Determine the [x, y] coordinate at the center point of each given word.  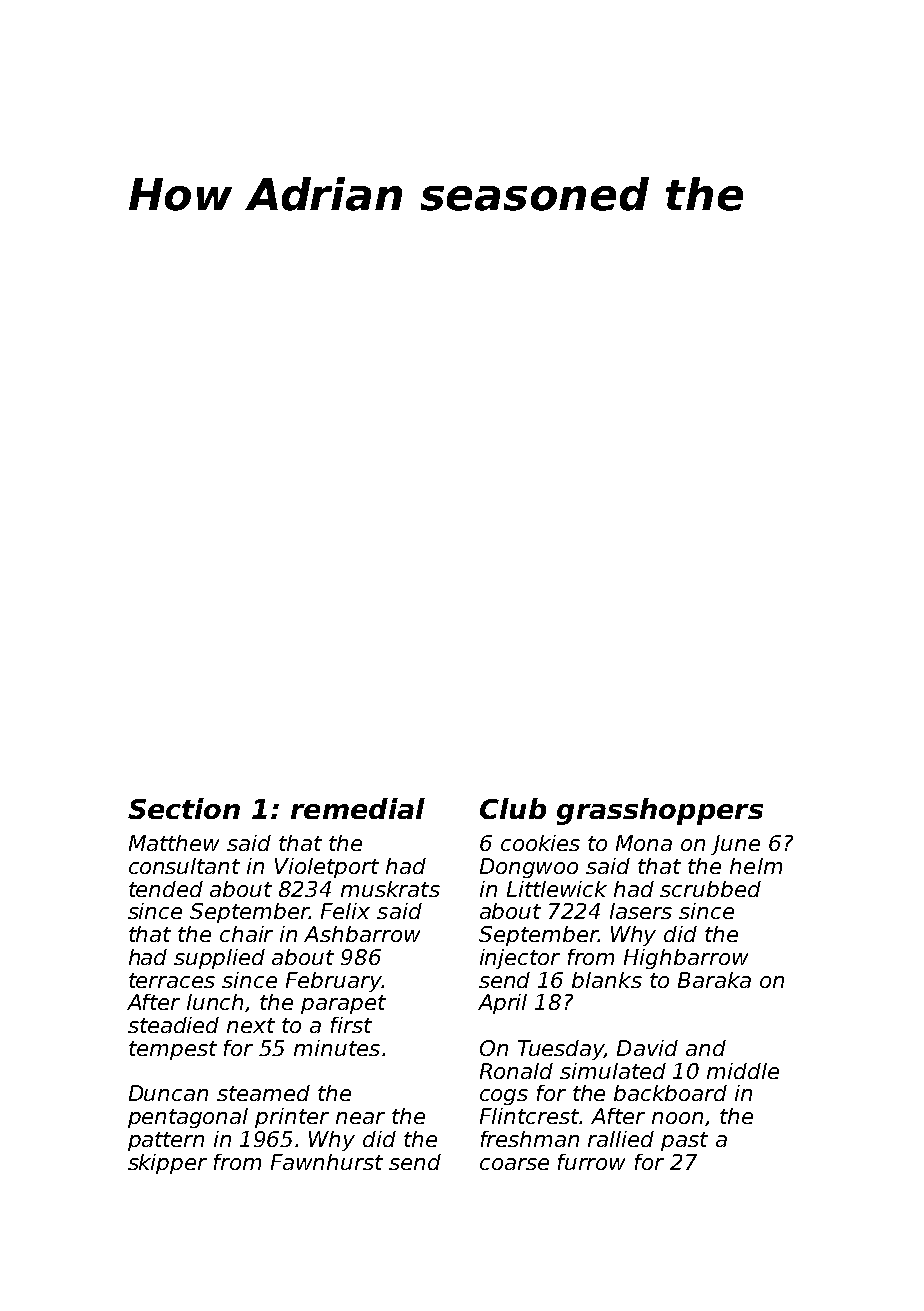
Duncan [168, 1093]
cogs [504, 1097]
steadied [173, 1025]
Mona [644, 843]
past [684, 1141]
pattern [166, 1141]
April [502, 1004]
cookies [540, 843]
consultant [184, 866]
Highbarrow [686, 959]
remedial [358, 808]
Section [184, 808]
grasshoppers [660, 811]
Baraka [714, 980]
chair [246, 934]
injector [520, 959]
